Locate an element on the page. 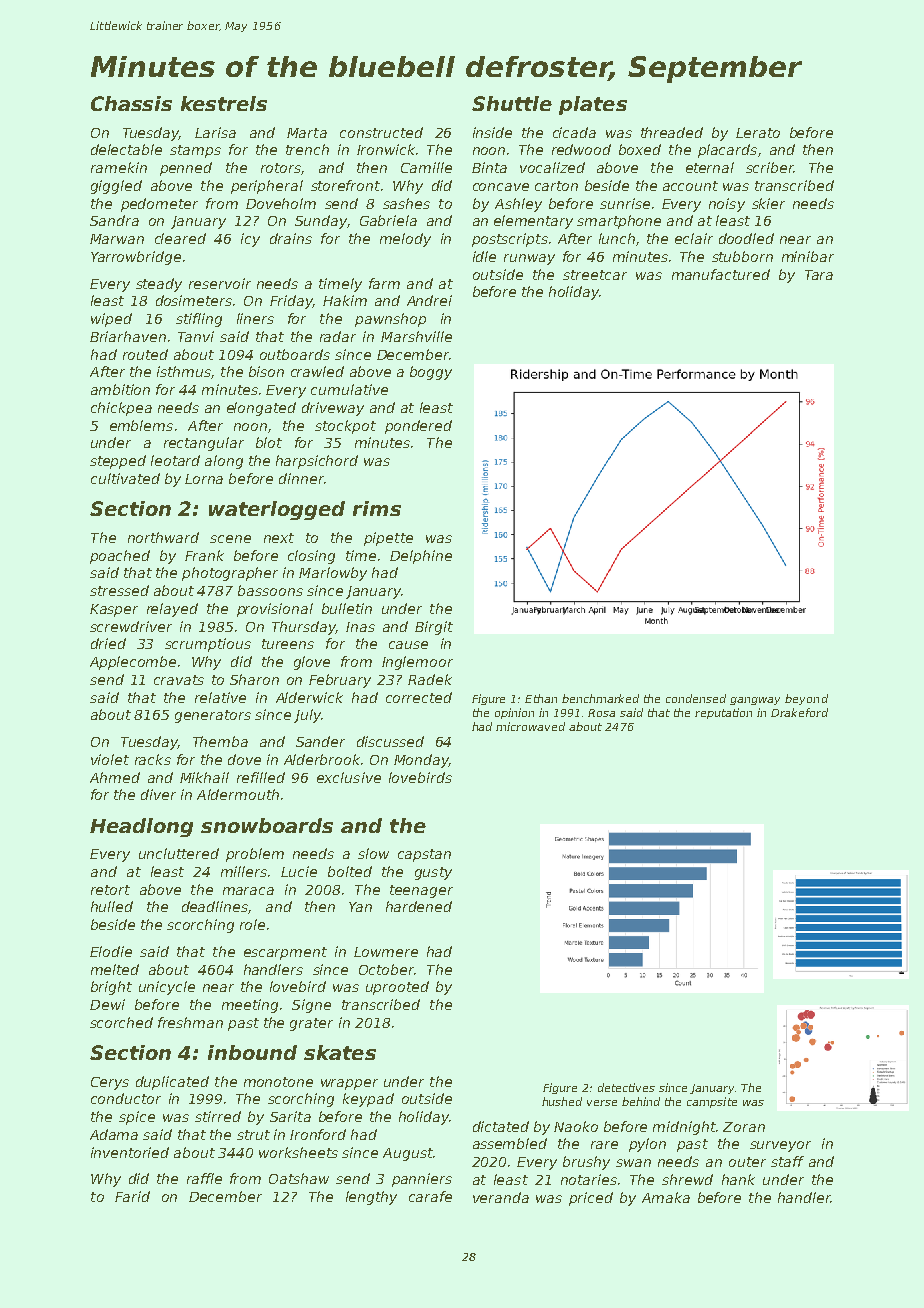 Image resolution: width=924 pixels, height=1308 pixels. Shuttle is located at coordinates (512, 103).
